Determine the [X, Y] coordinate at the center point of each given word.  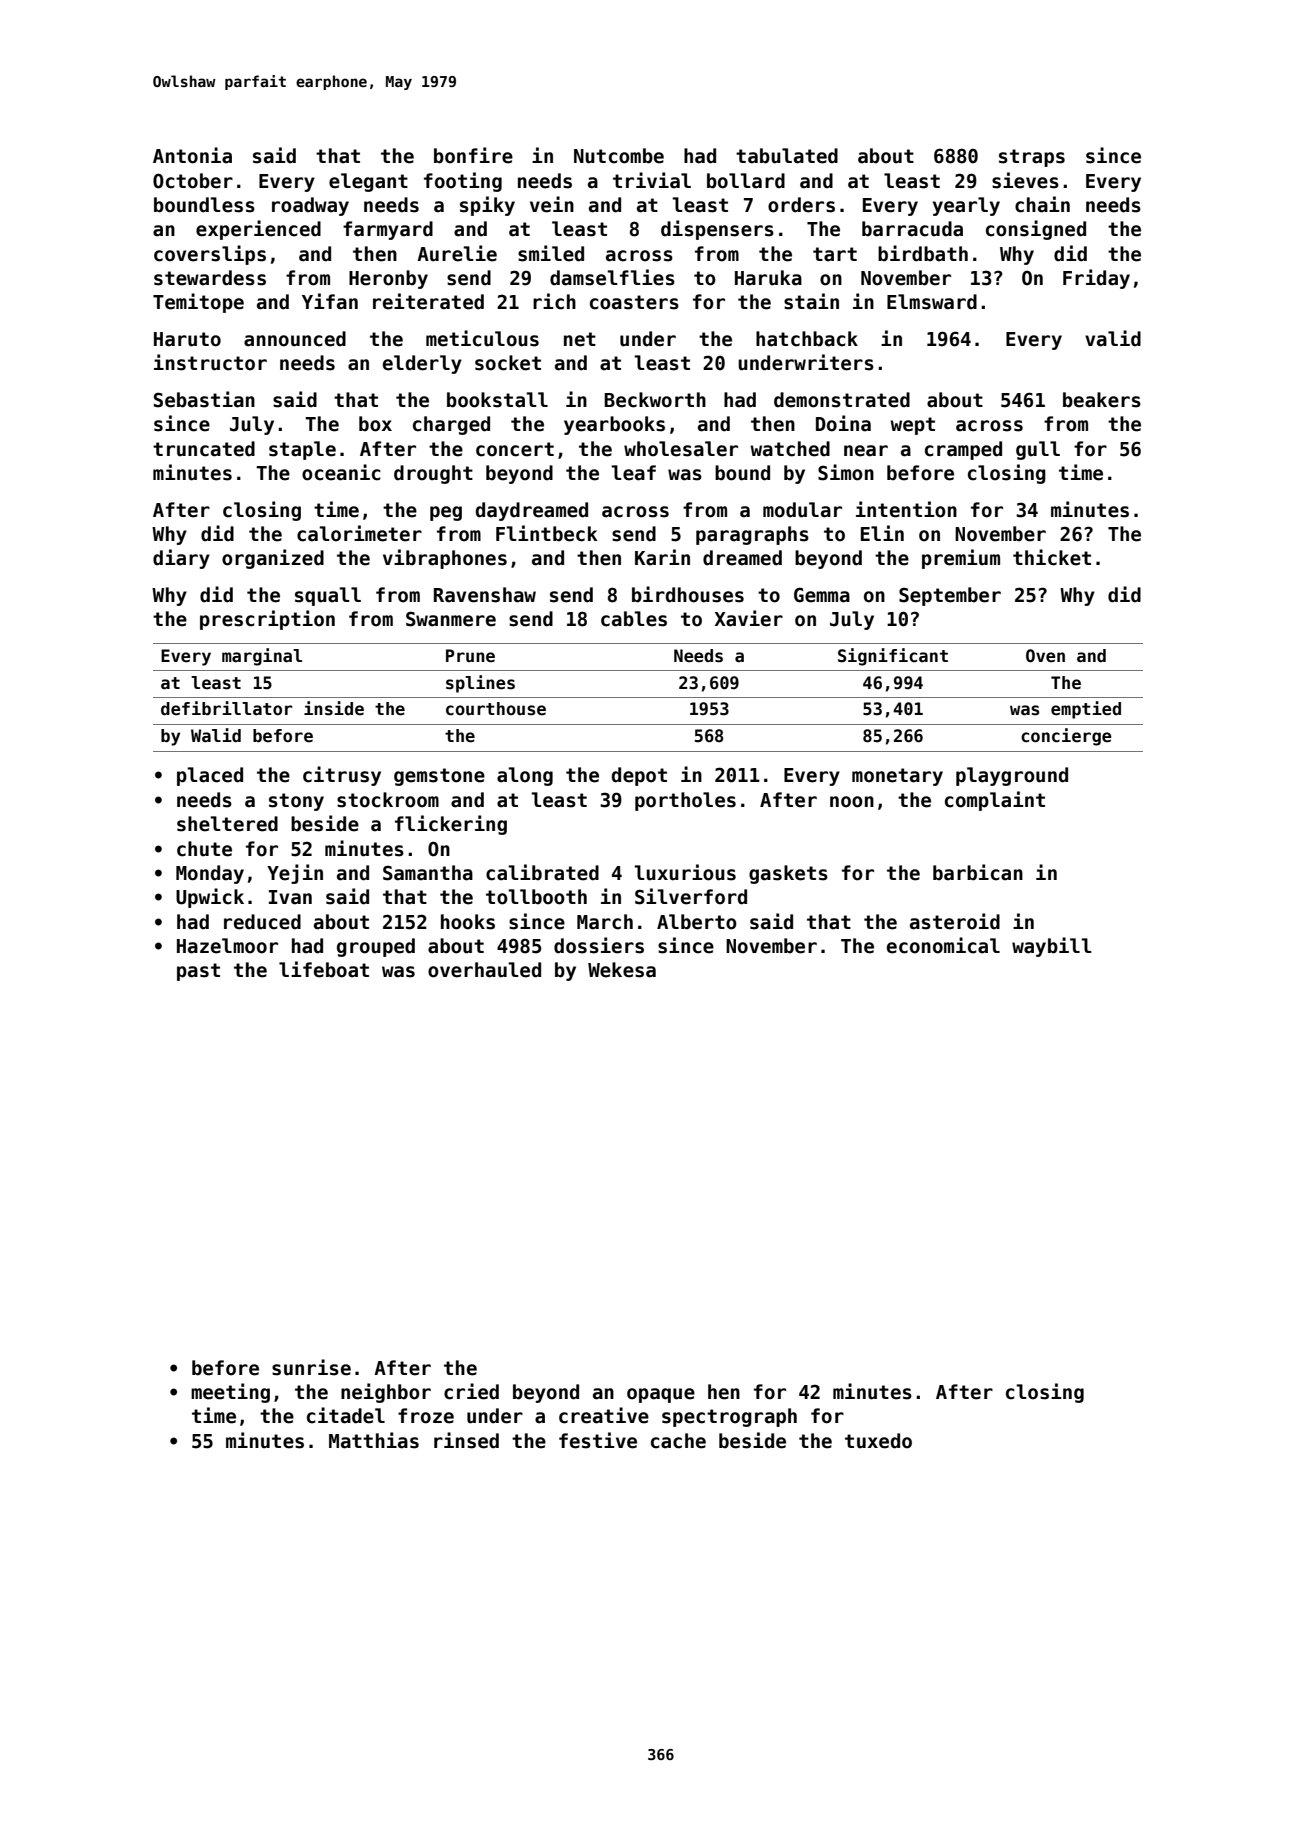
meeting [230, 1393]
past [198, 972]
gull [1038, 450]
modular [802, 510]
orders [801, 205]
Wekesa [622, 970]
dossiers [599, 945]
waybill [1052, 947]
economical [943, 945]
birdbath [923, 253]
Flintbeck [547, 533]
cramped [963, 450]
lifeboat [324, 969]
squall [328, 596]
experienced [258, 230]
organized [273, 559]
